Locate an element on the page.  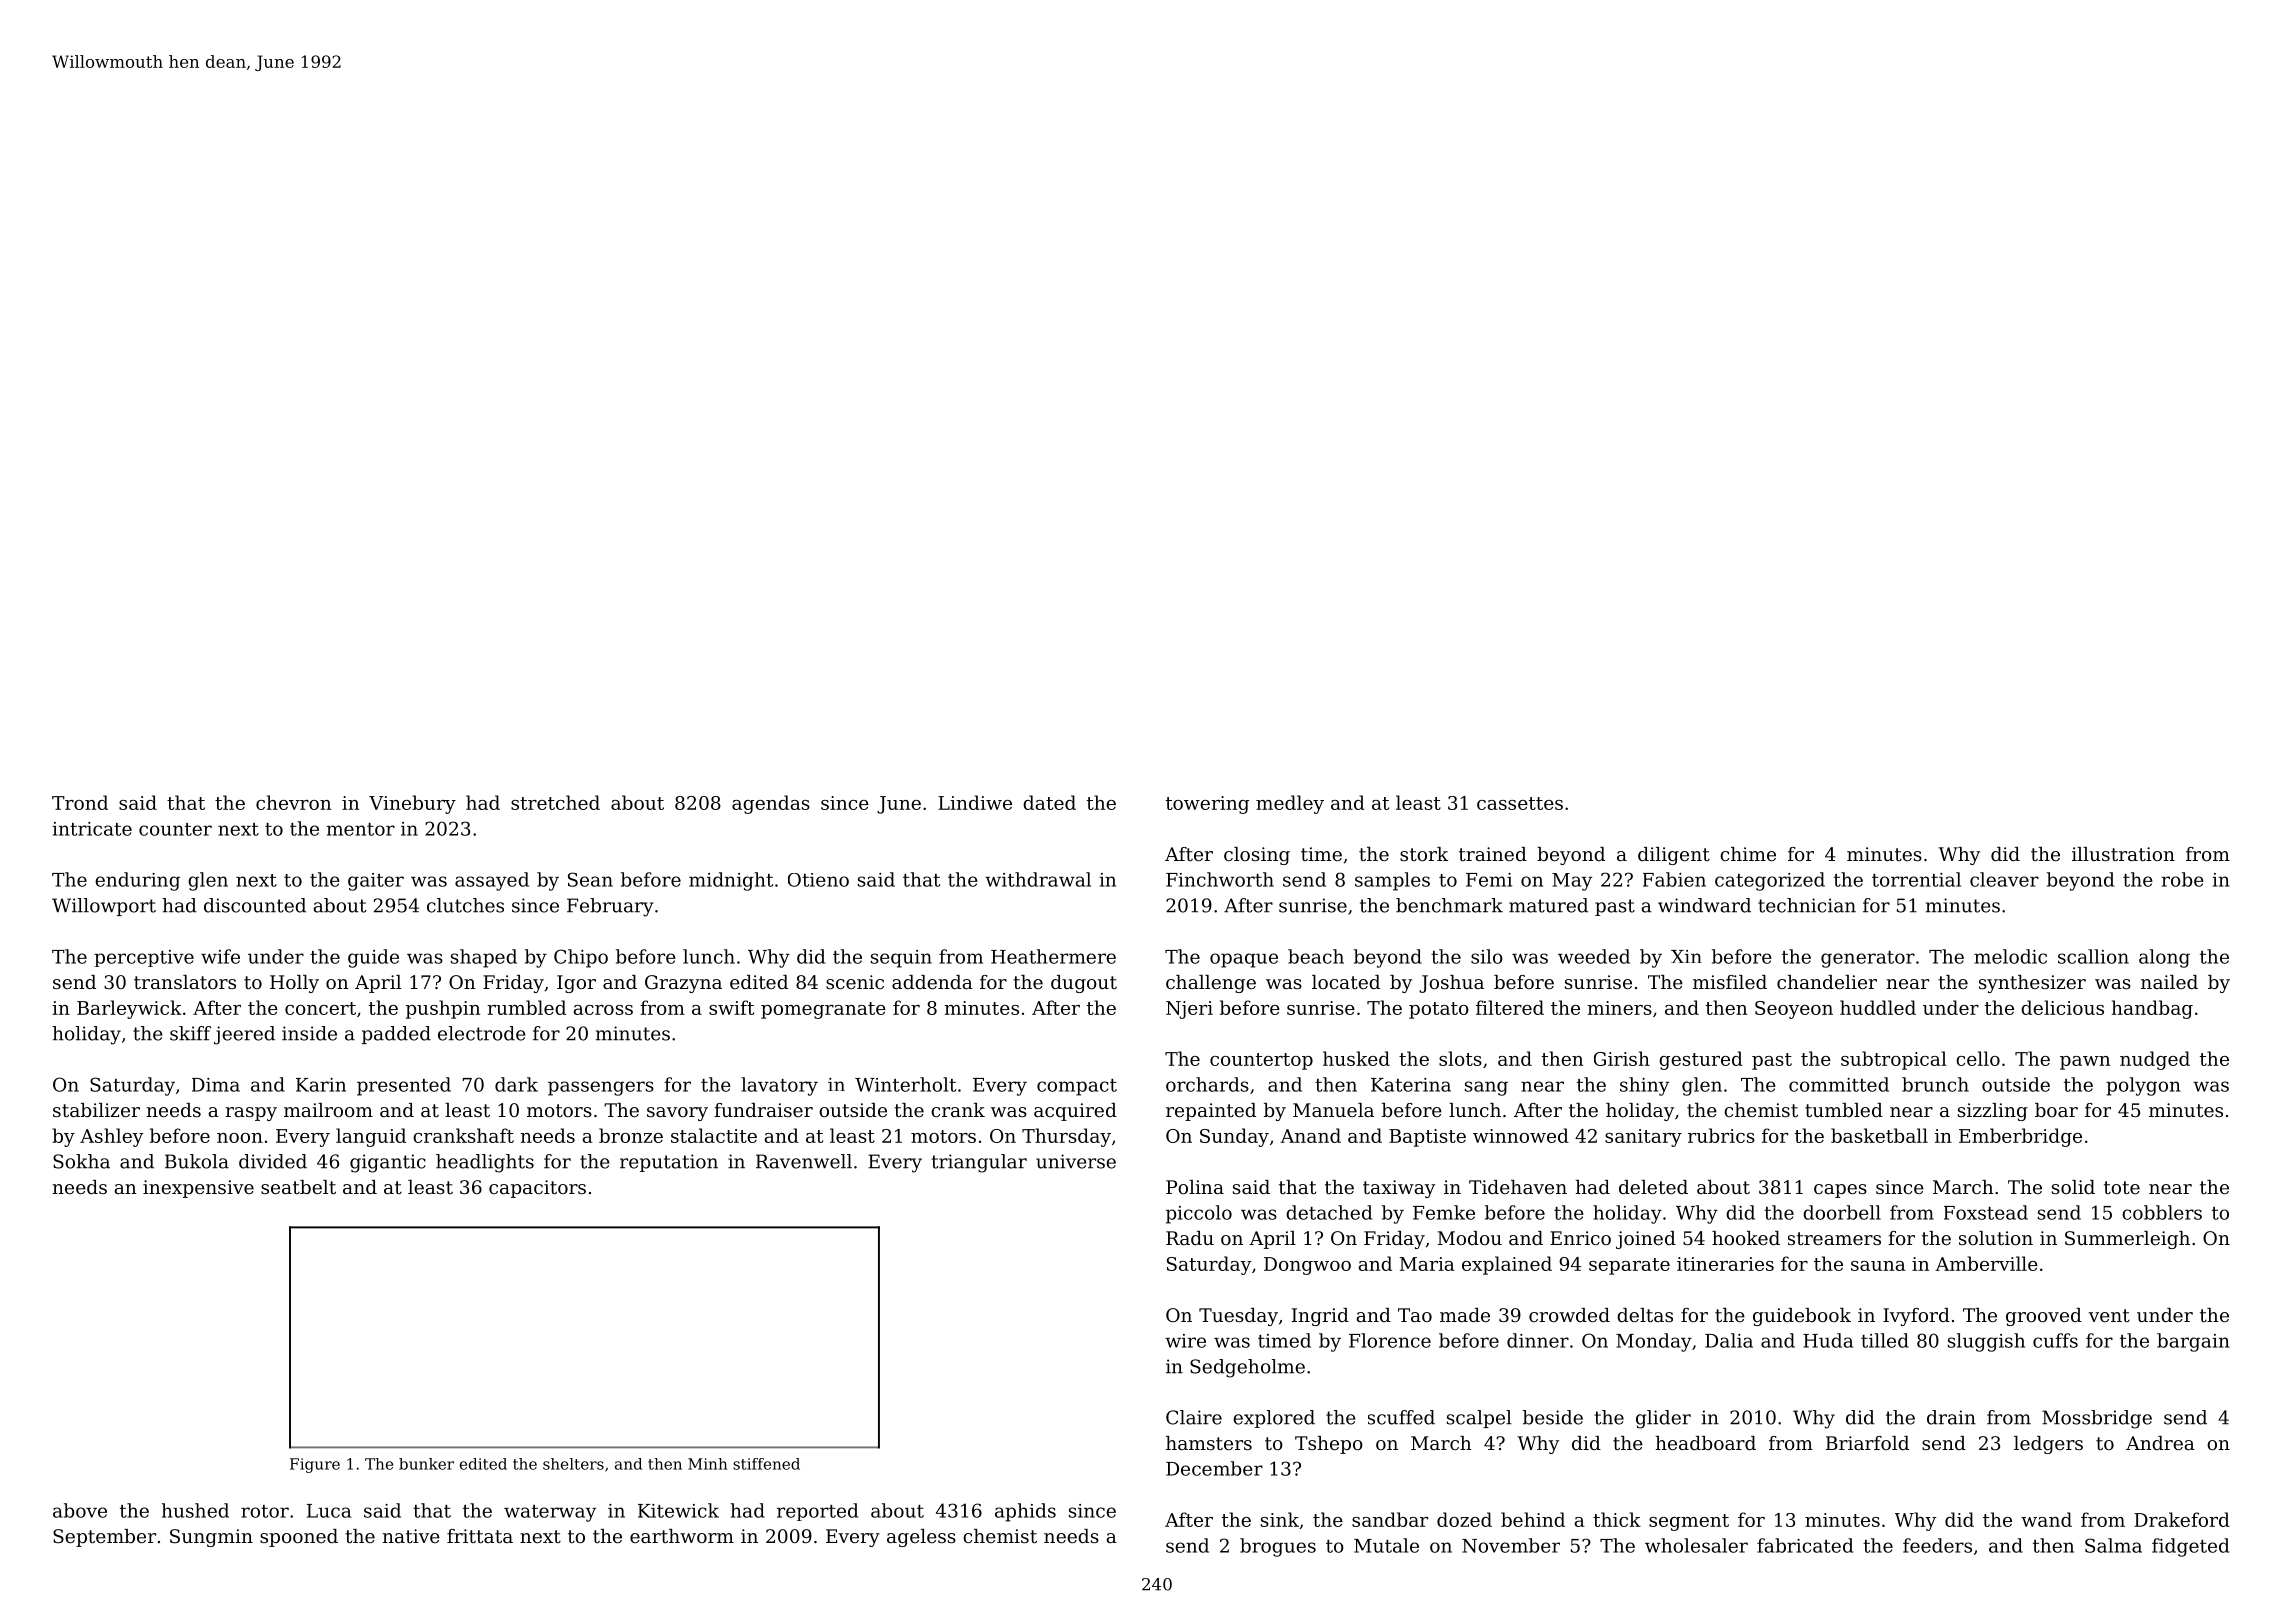
frittata is located at coordinates (480, 1536).
